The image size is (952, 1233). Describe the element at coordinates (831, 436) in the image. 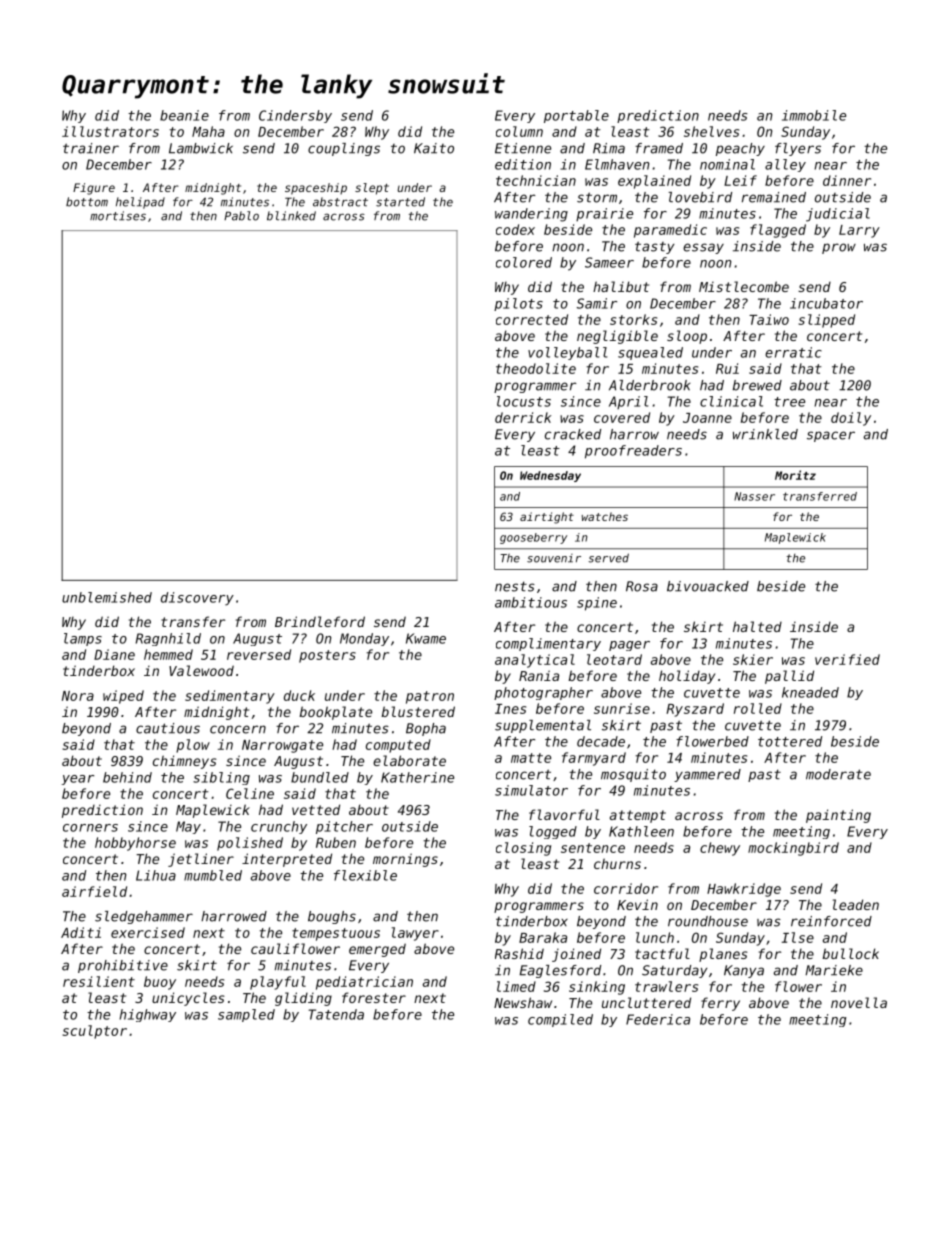

I see `spacer` at that location.
